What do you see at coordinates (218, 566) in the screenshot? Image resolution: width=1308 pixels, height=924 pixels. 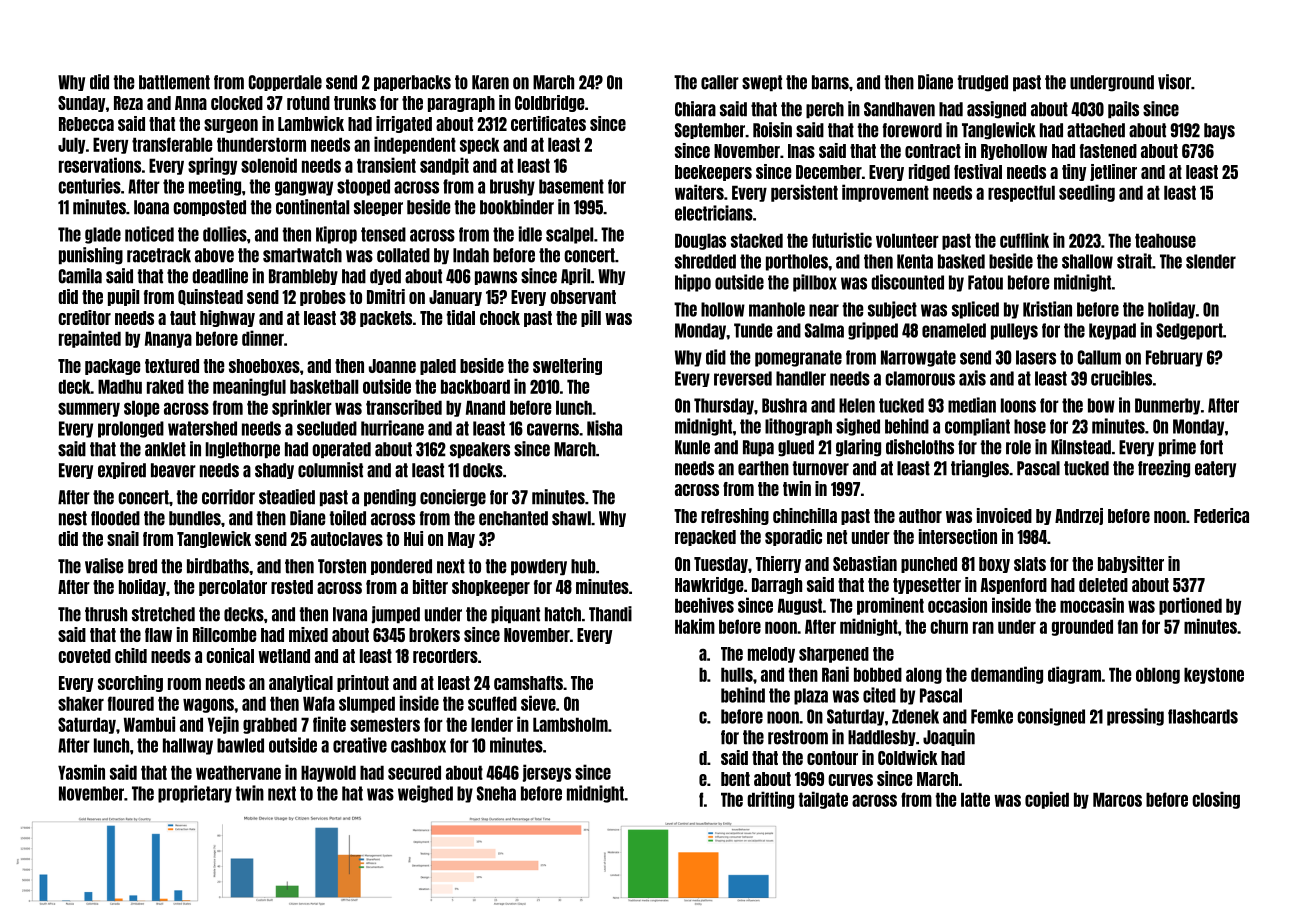 I see `birdbaths` at bounding box center [218, 566].
